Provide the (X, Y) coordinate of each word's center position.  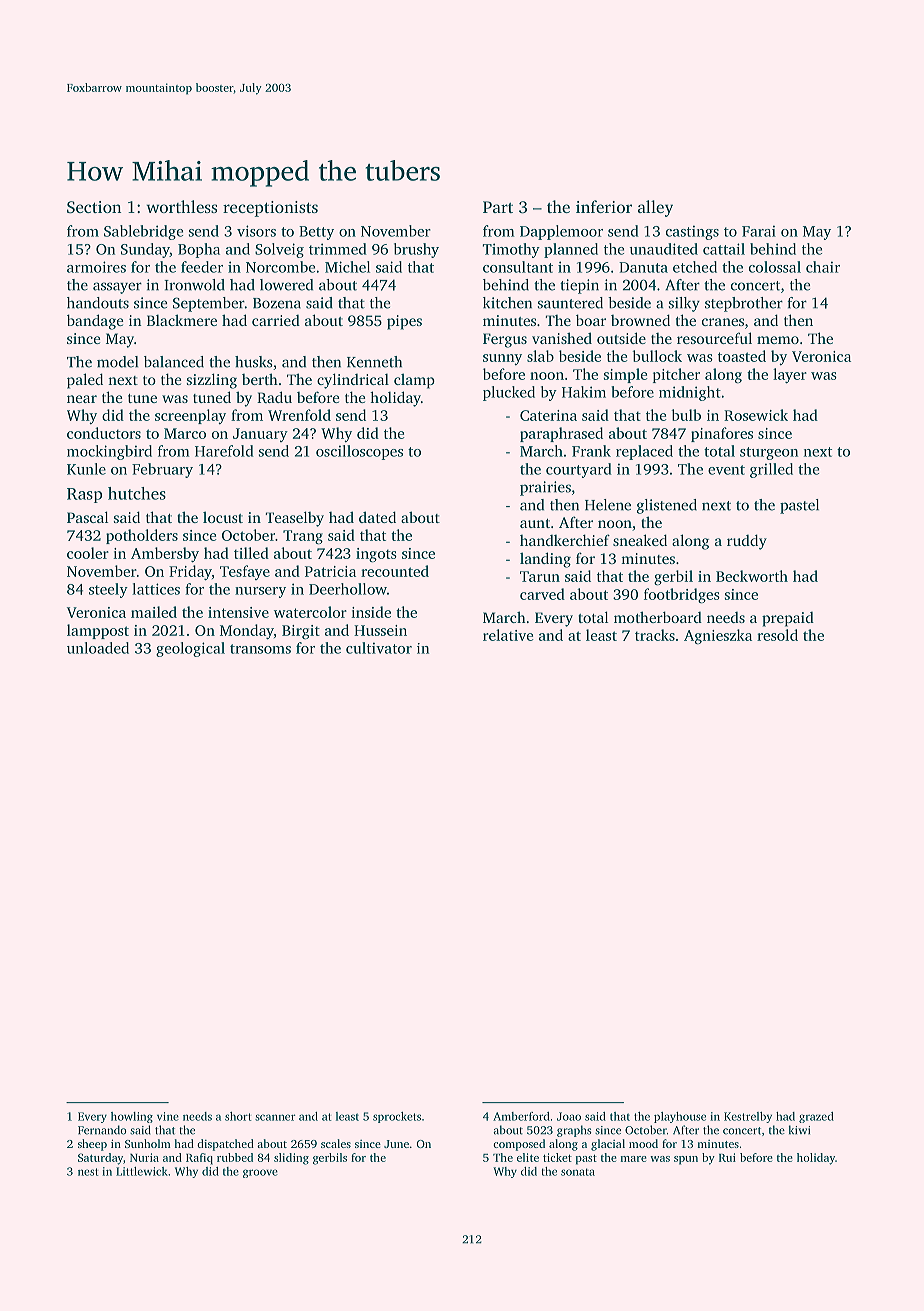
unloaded (98, 648)
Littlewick (142, 1171)
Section (94, 207)
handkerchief (565, 540)
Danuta (643, 267)
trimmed (338, 249)
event (726, 470)
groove (260, 1173)
